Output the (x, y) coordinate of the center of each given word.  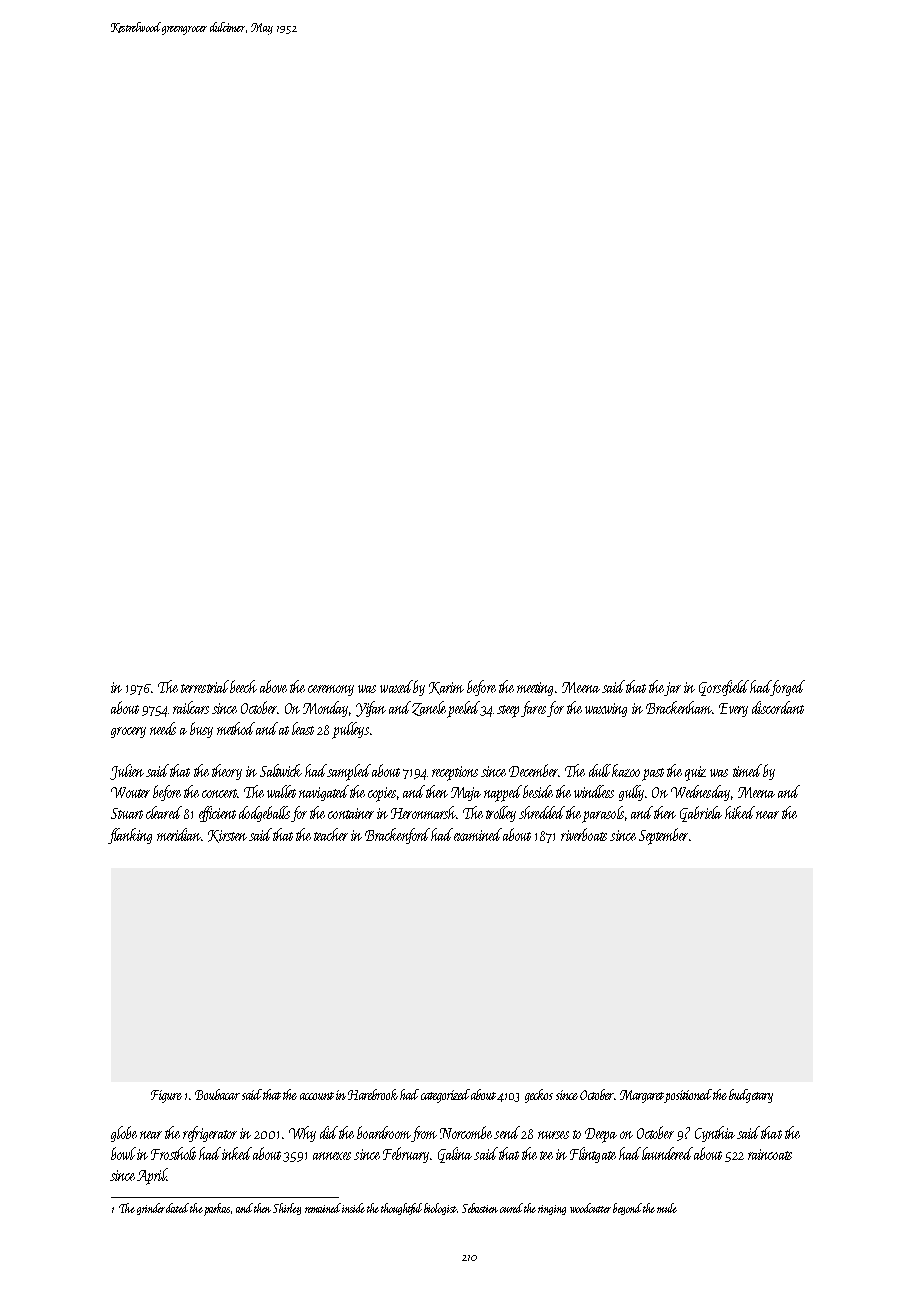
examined (478, 834)
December (534, 770)
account (317, 1096)
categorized (445, 1096)
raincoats (770, 1154)
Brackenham (679, 707)
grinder (151, 1209)
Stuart (127, 813)
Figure (166, 1096)
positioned (688, 1096)
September (663, 836)
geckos (539, 1096)
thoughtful (401, 1209)
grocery (128, 732)
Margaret (642, 1096)
